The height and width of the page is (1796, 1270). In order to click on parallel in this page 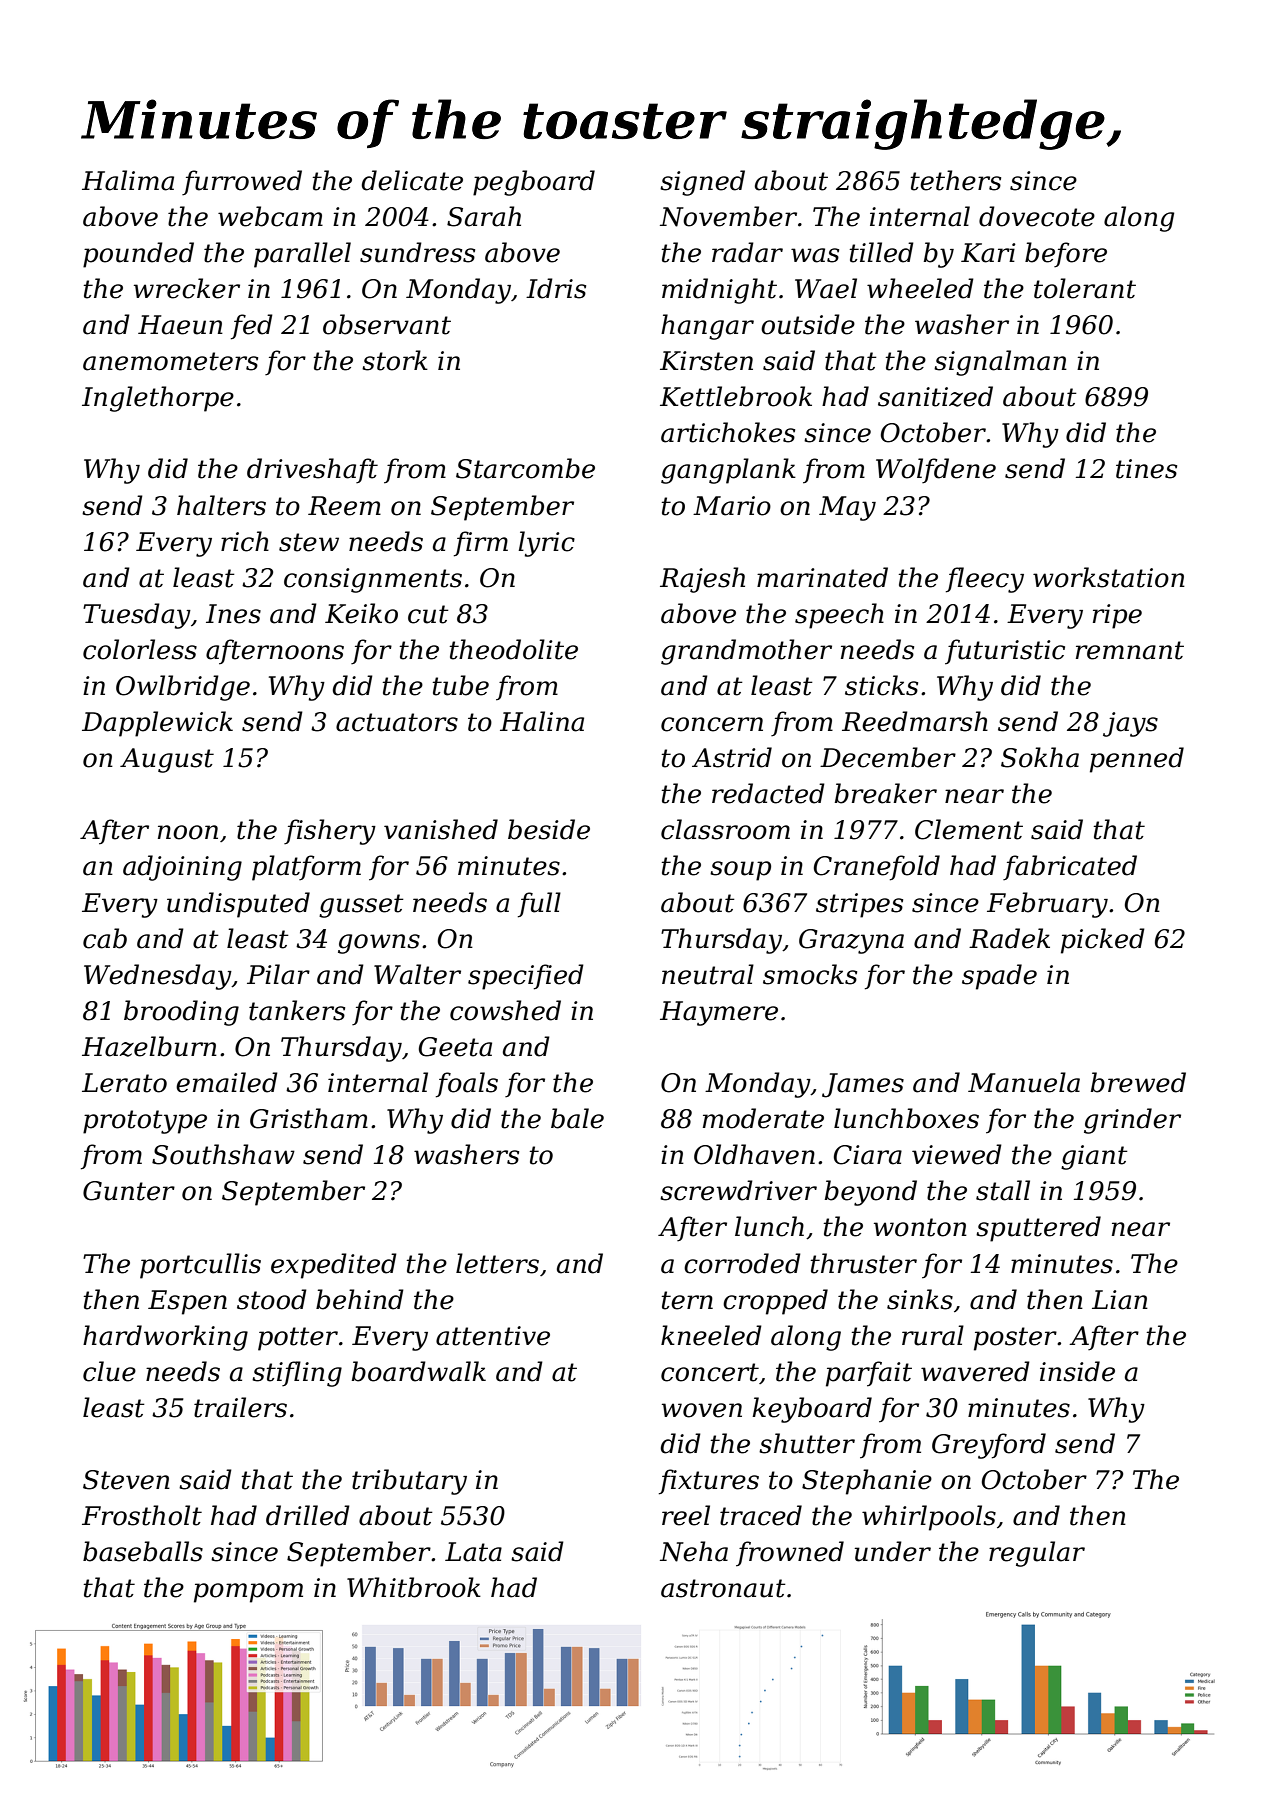, I will do `click(302, 255)`.
